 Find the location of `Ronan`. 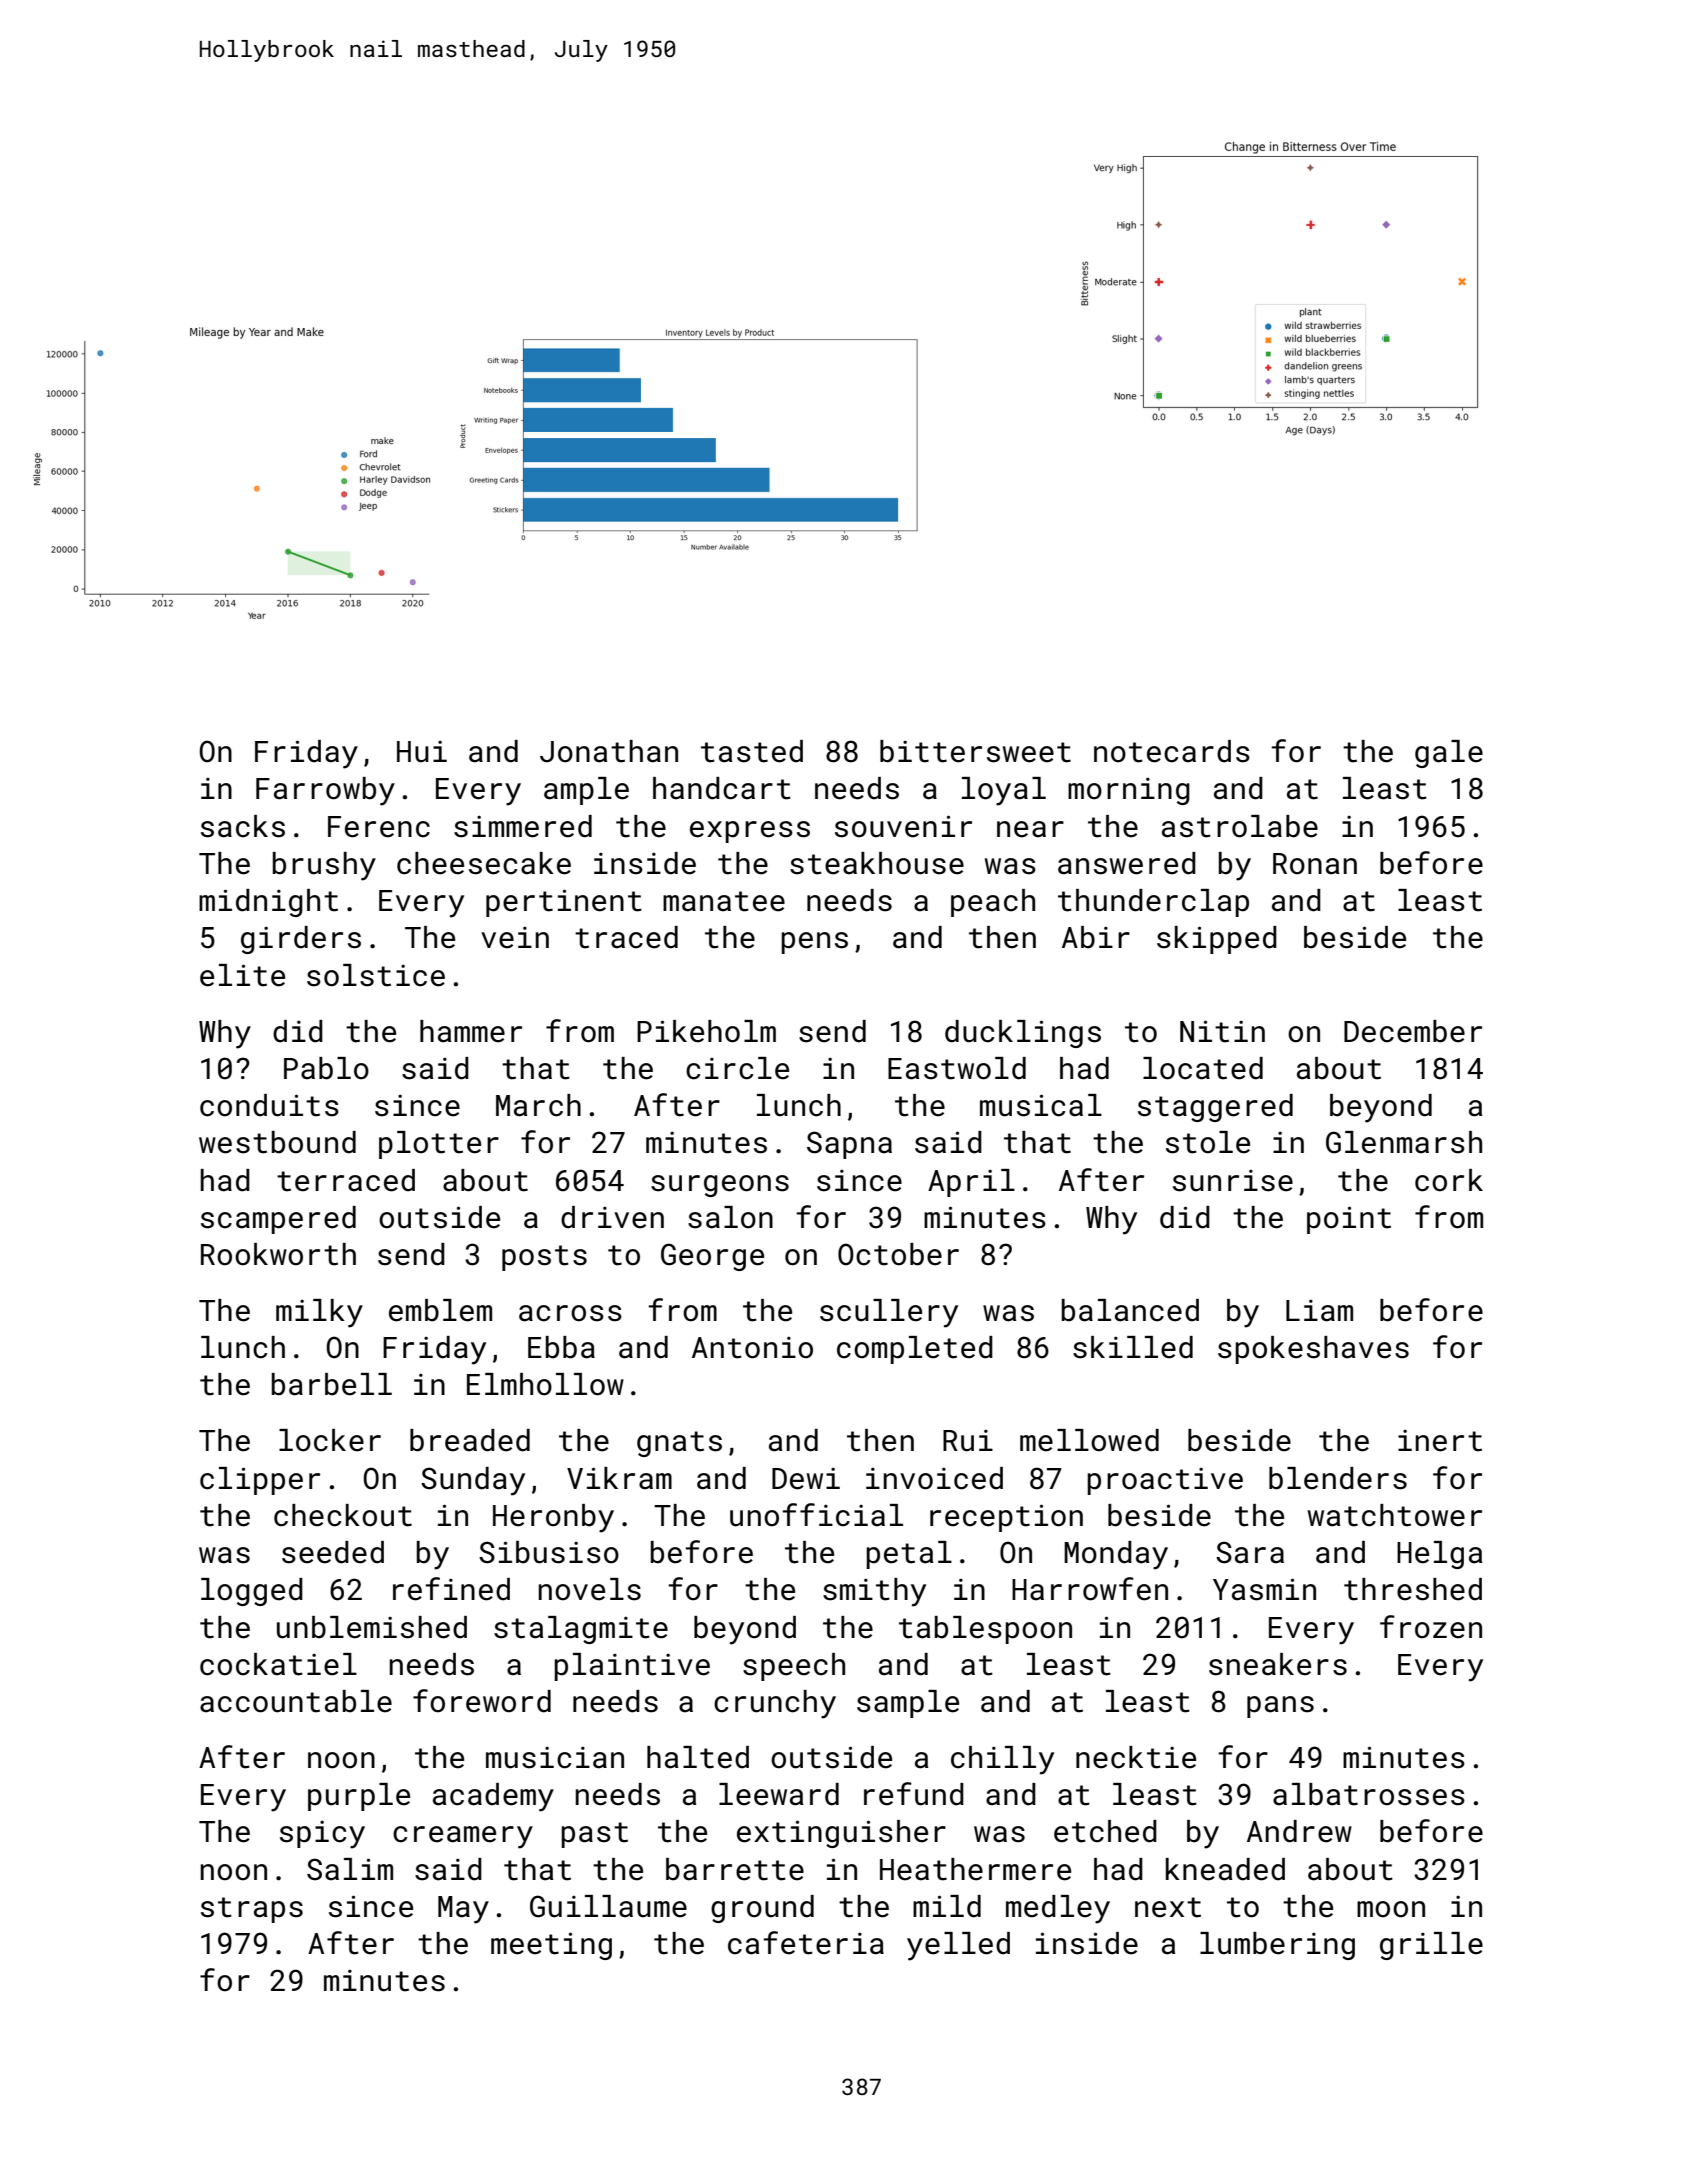

Ronan is located at coordinates (1315, 864).
